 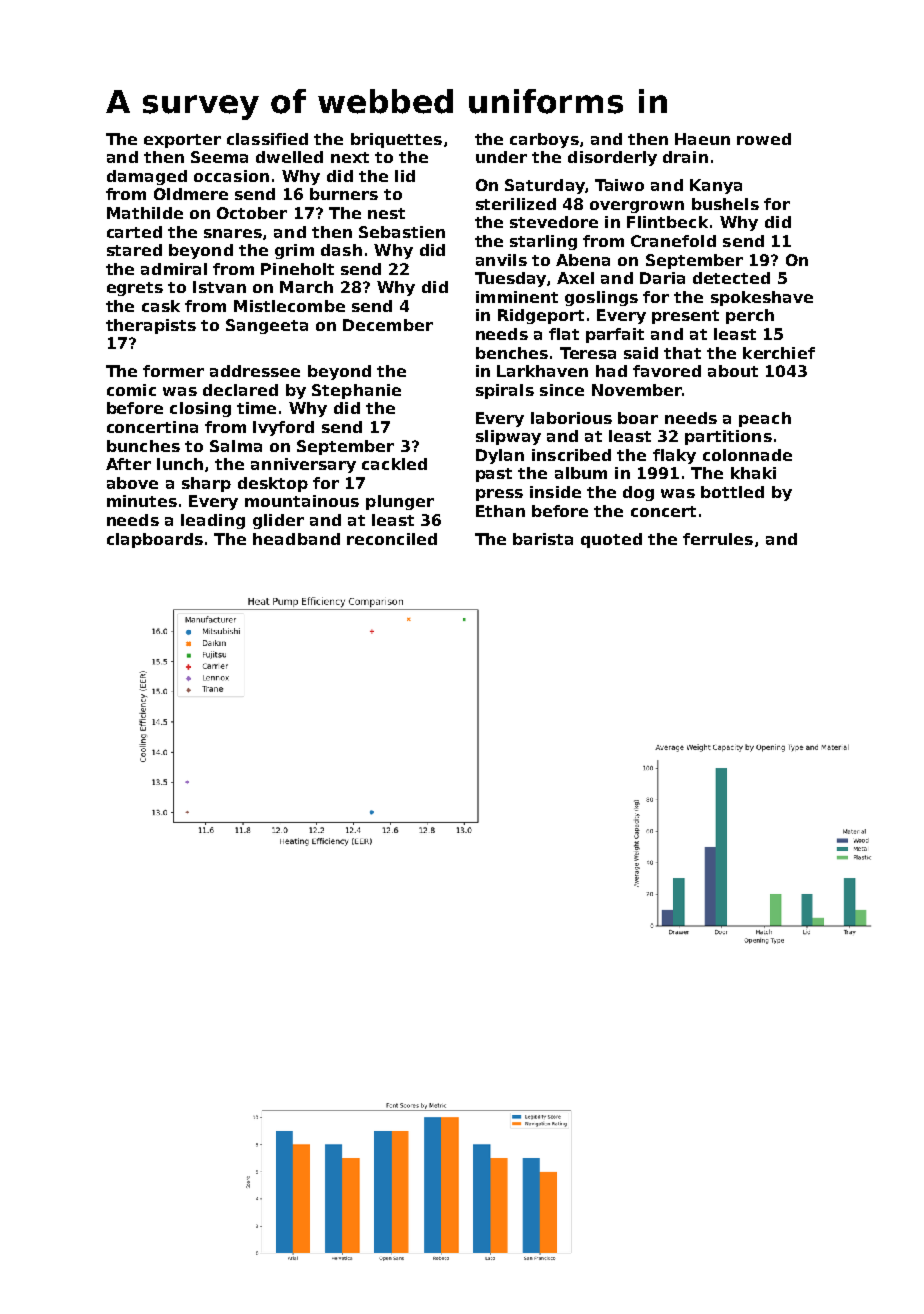 What do you see at coordinates (718, 539) in the screenshot?
I see `ferrules` at bounding box center [718, 539].
